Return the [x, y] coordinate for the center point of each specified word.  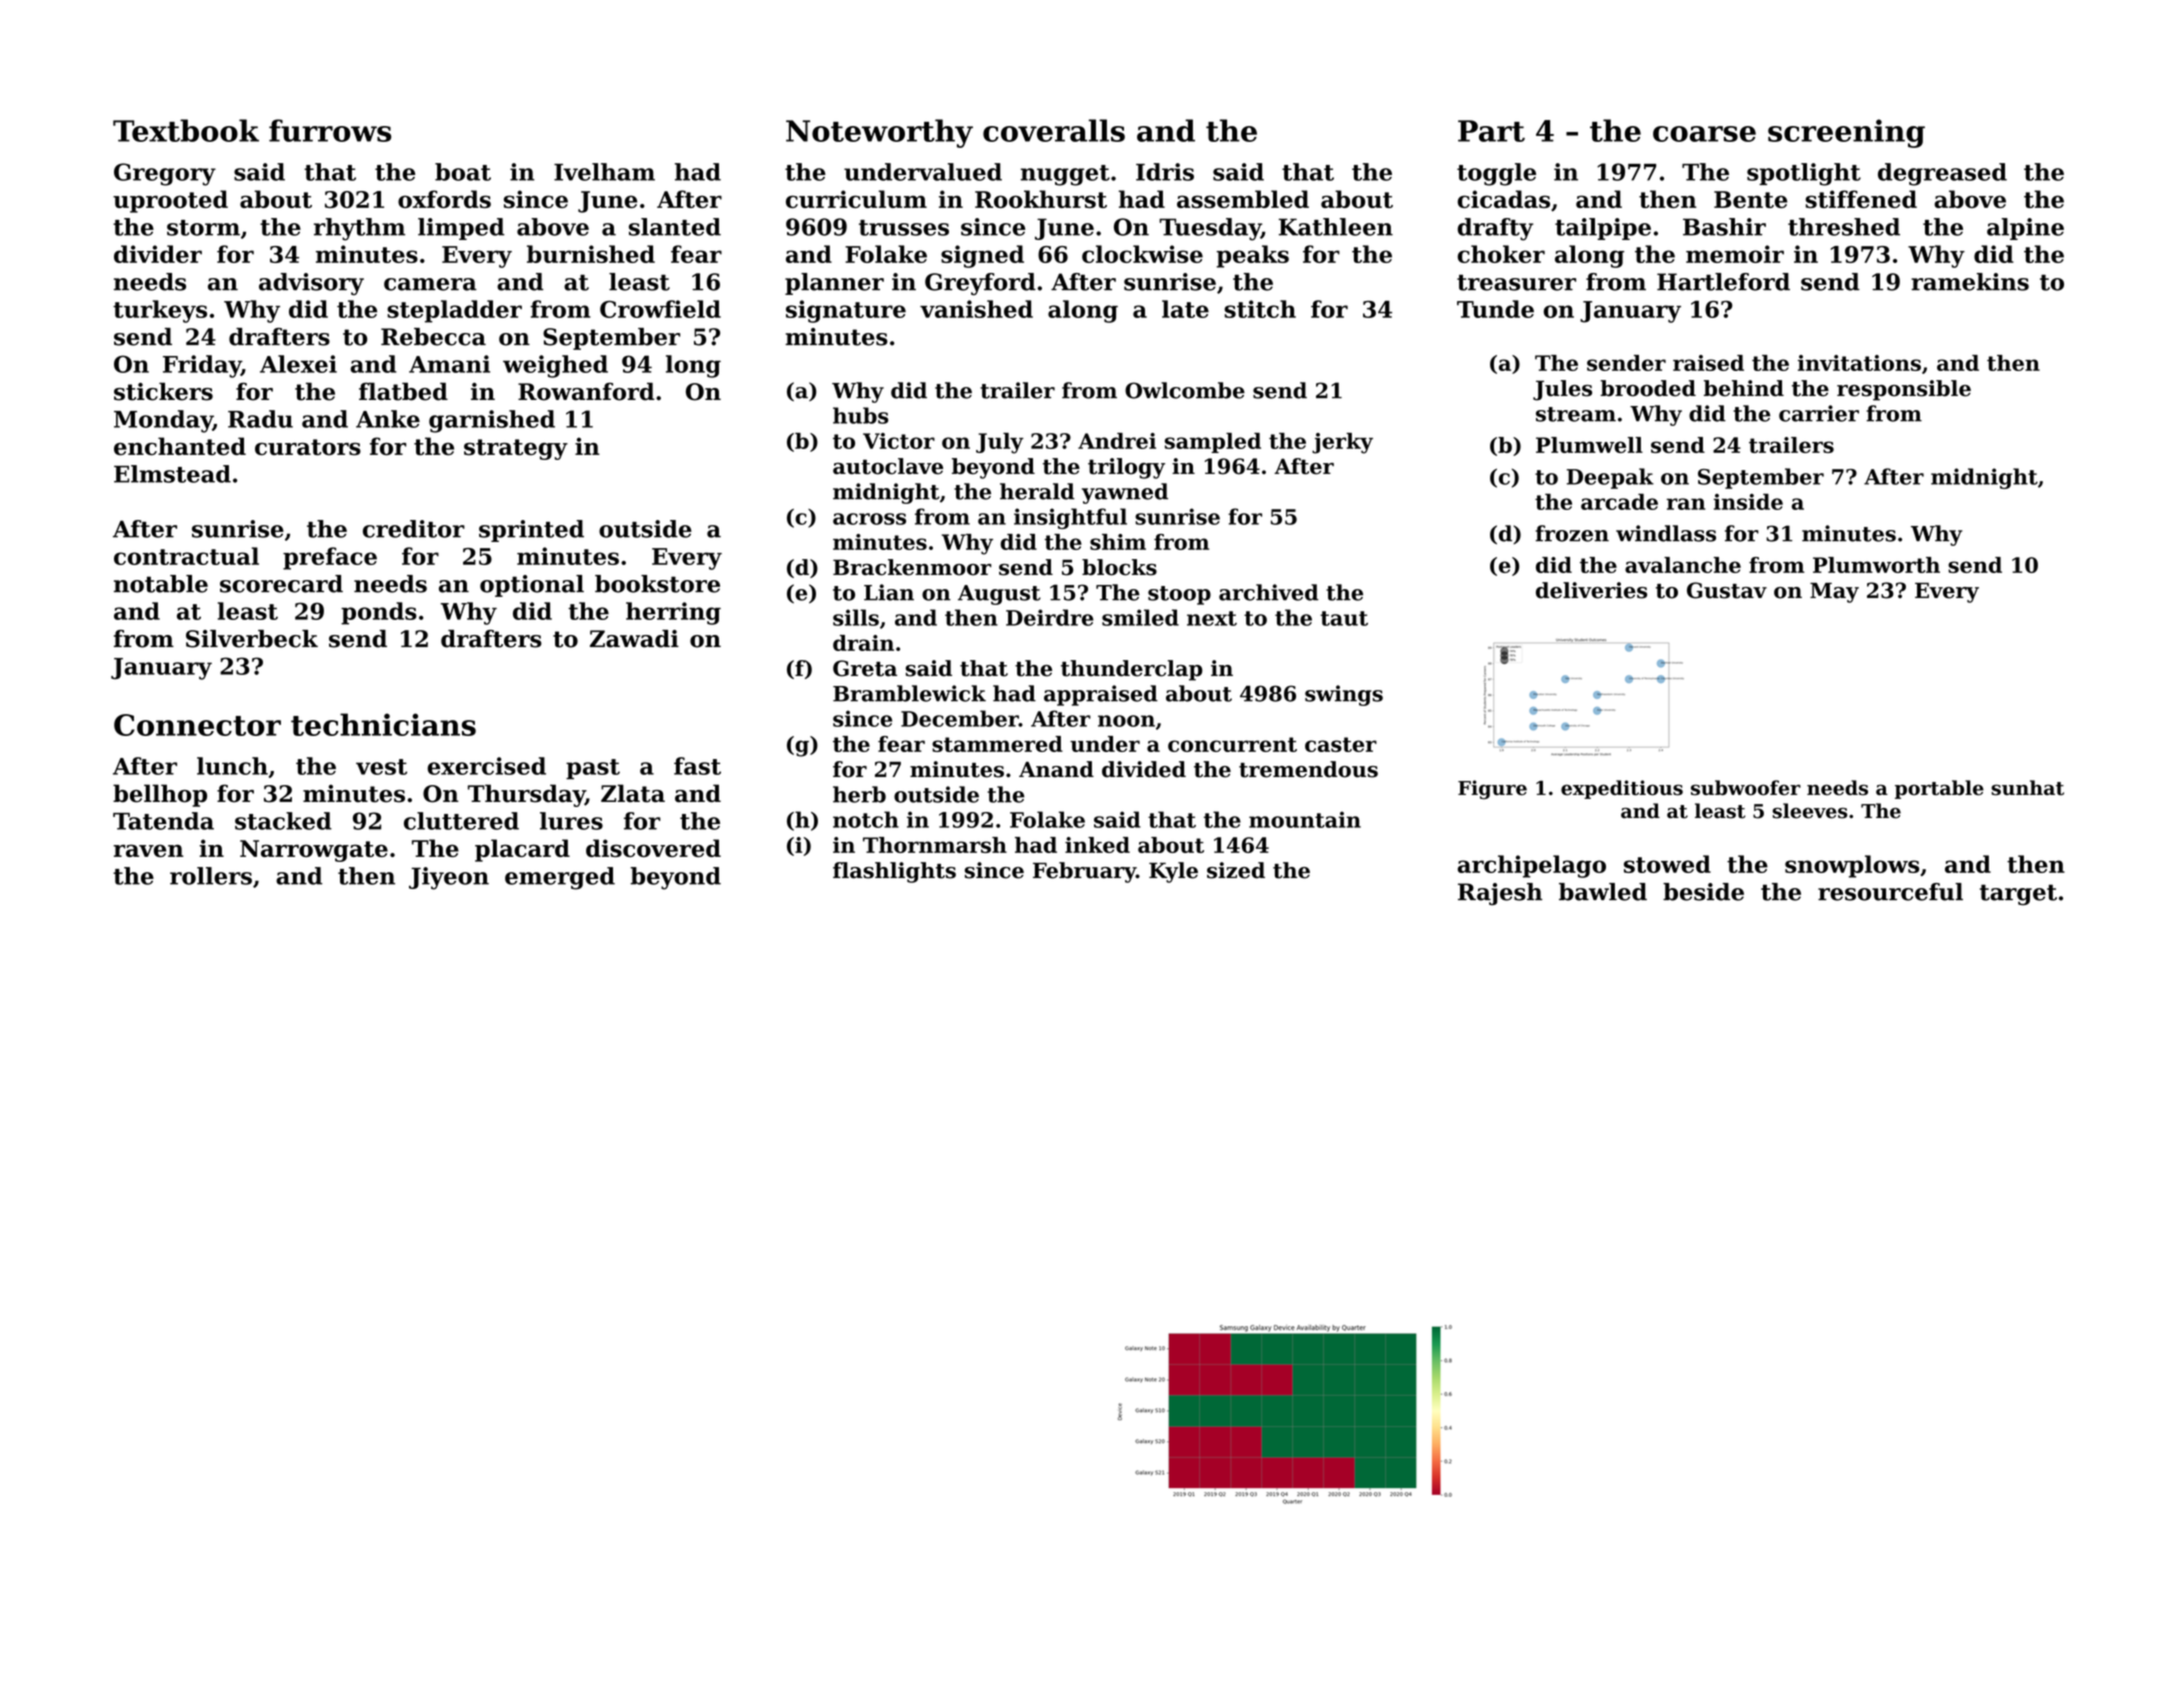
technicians [383, 724]
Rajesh [1500, 894]
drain [863, 643]
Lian [889, 592]
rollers [211, 876]
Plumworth [1876, 565]
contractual [186, 556]
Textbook [186, 130]
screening [1846, 133]
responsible [1904, 390]
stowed [1667, 864]
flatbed [403, 391]
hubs [860, 415]
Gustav [1727, 590]
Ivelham [604, 172]
